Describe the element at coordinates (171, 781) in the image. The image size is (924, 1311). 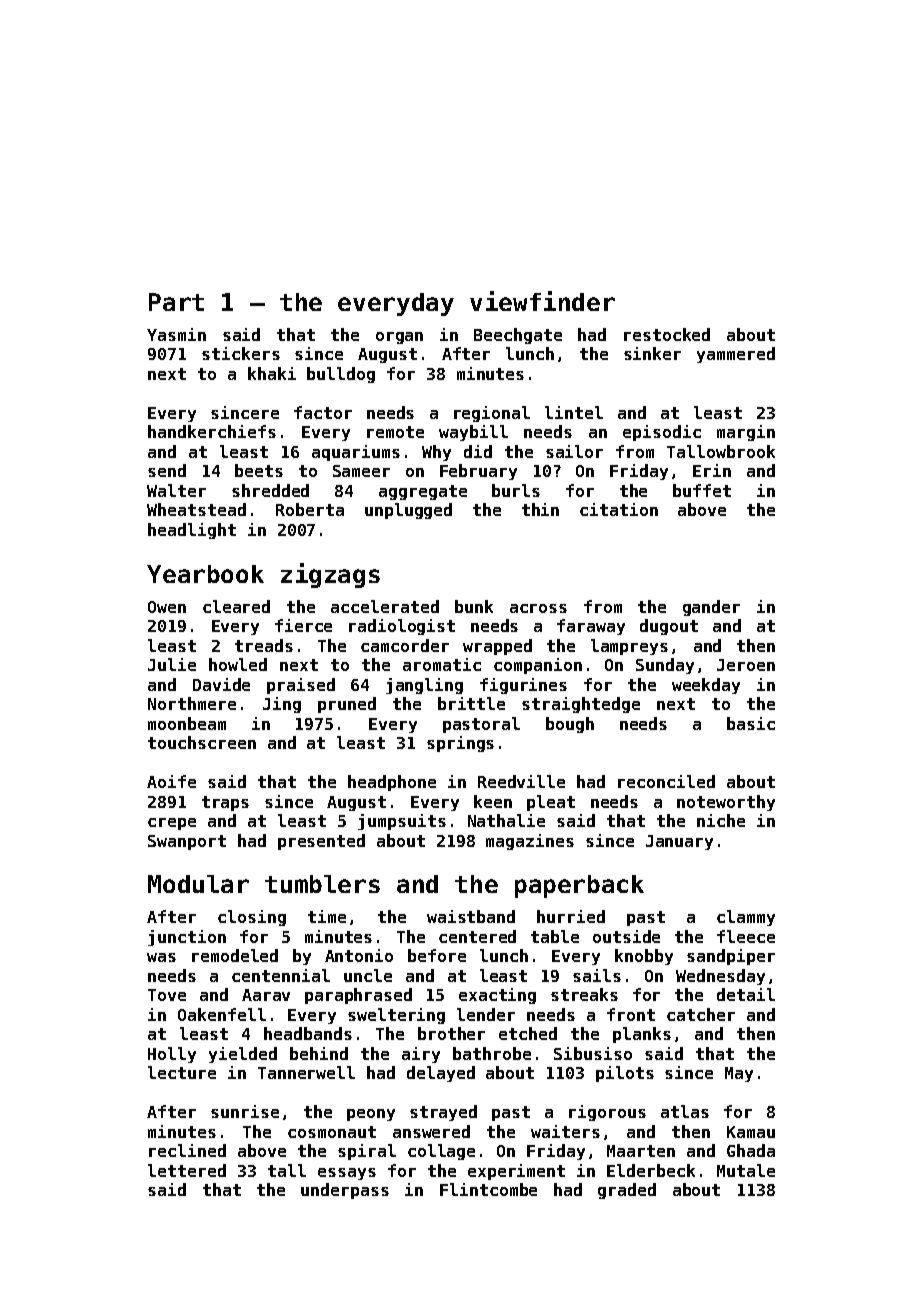
I see `Aoife` at that location.
